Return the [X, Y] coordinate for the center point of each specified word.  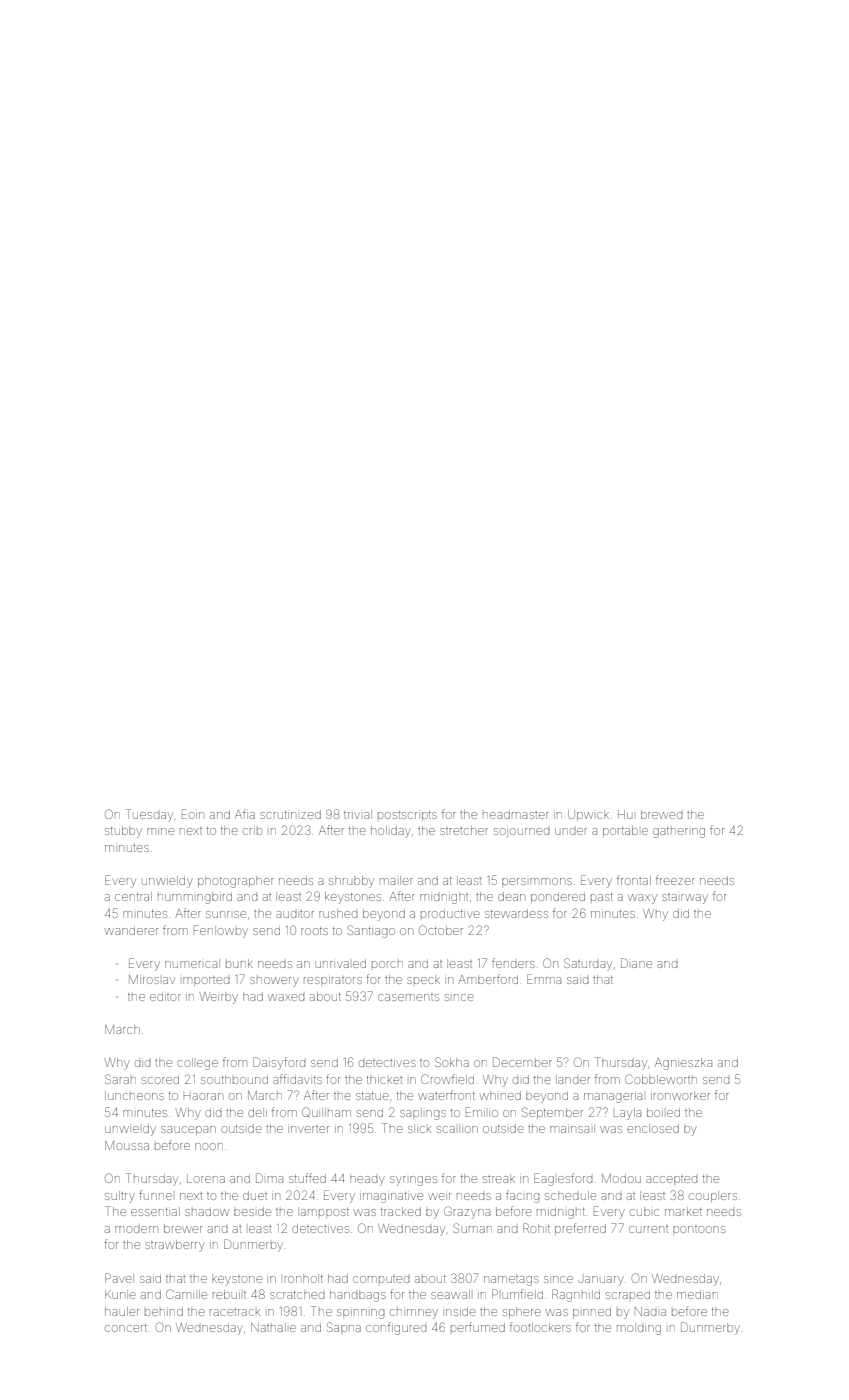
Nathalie [273, 1327]
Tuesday [149, 815]
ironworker [680, 1095]
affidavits [297, 1079]
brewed [661, 814]
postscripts [407, 816]
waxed [286, 997]
